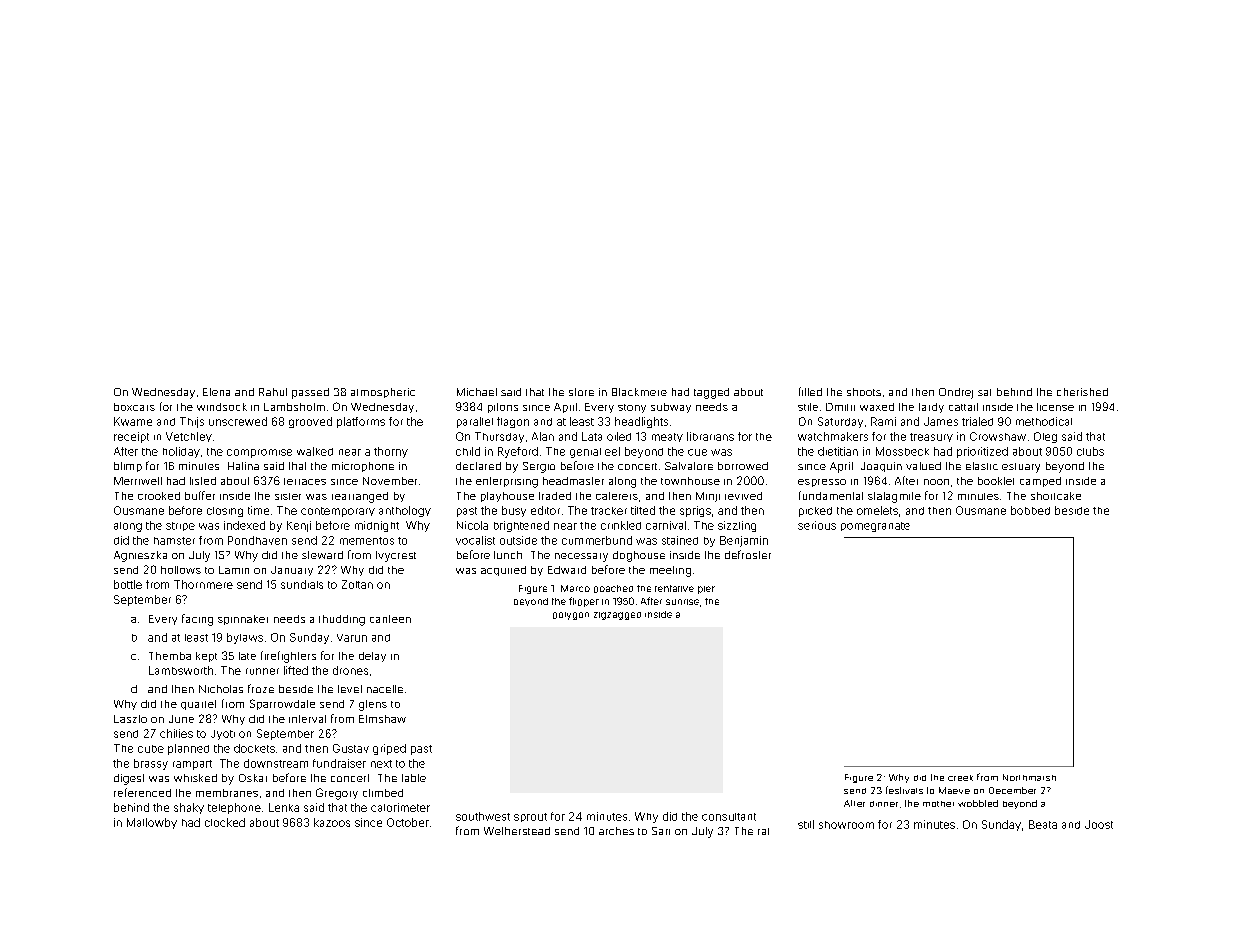 Image resolution: width=1233 pixels, height=952 pixels. Describe the element at coordinates (616, 831) in the page. I see `arches` at that location.
